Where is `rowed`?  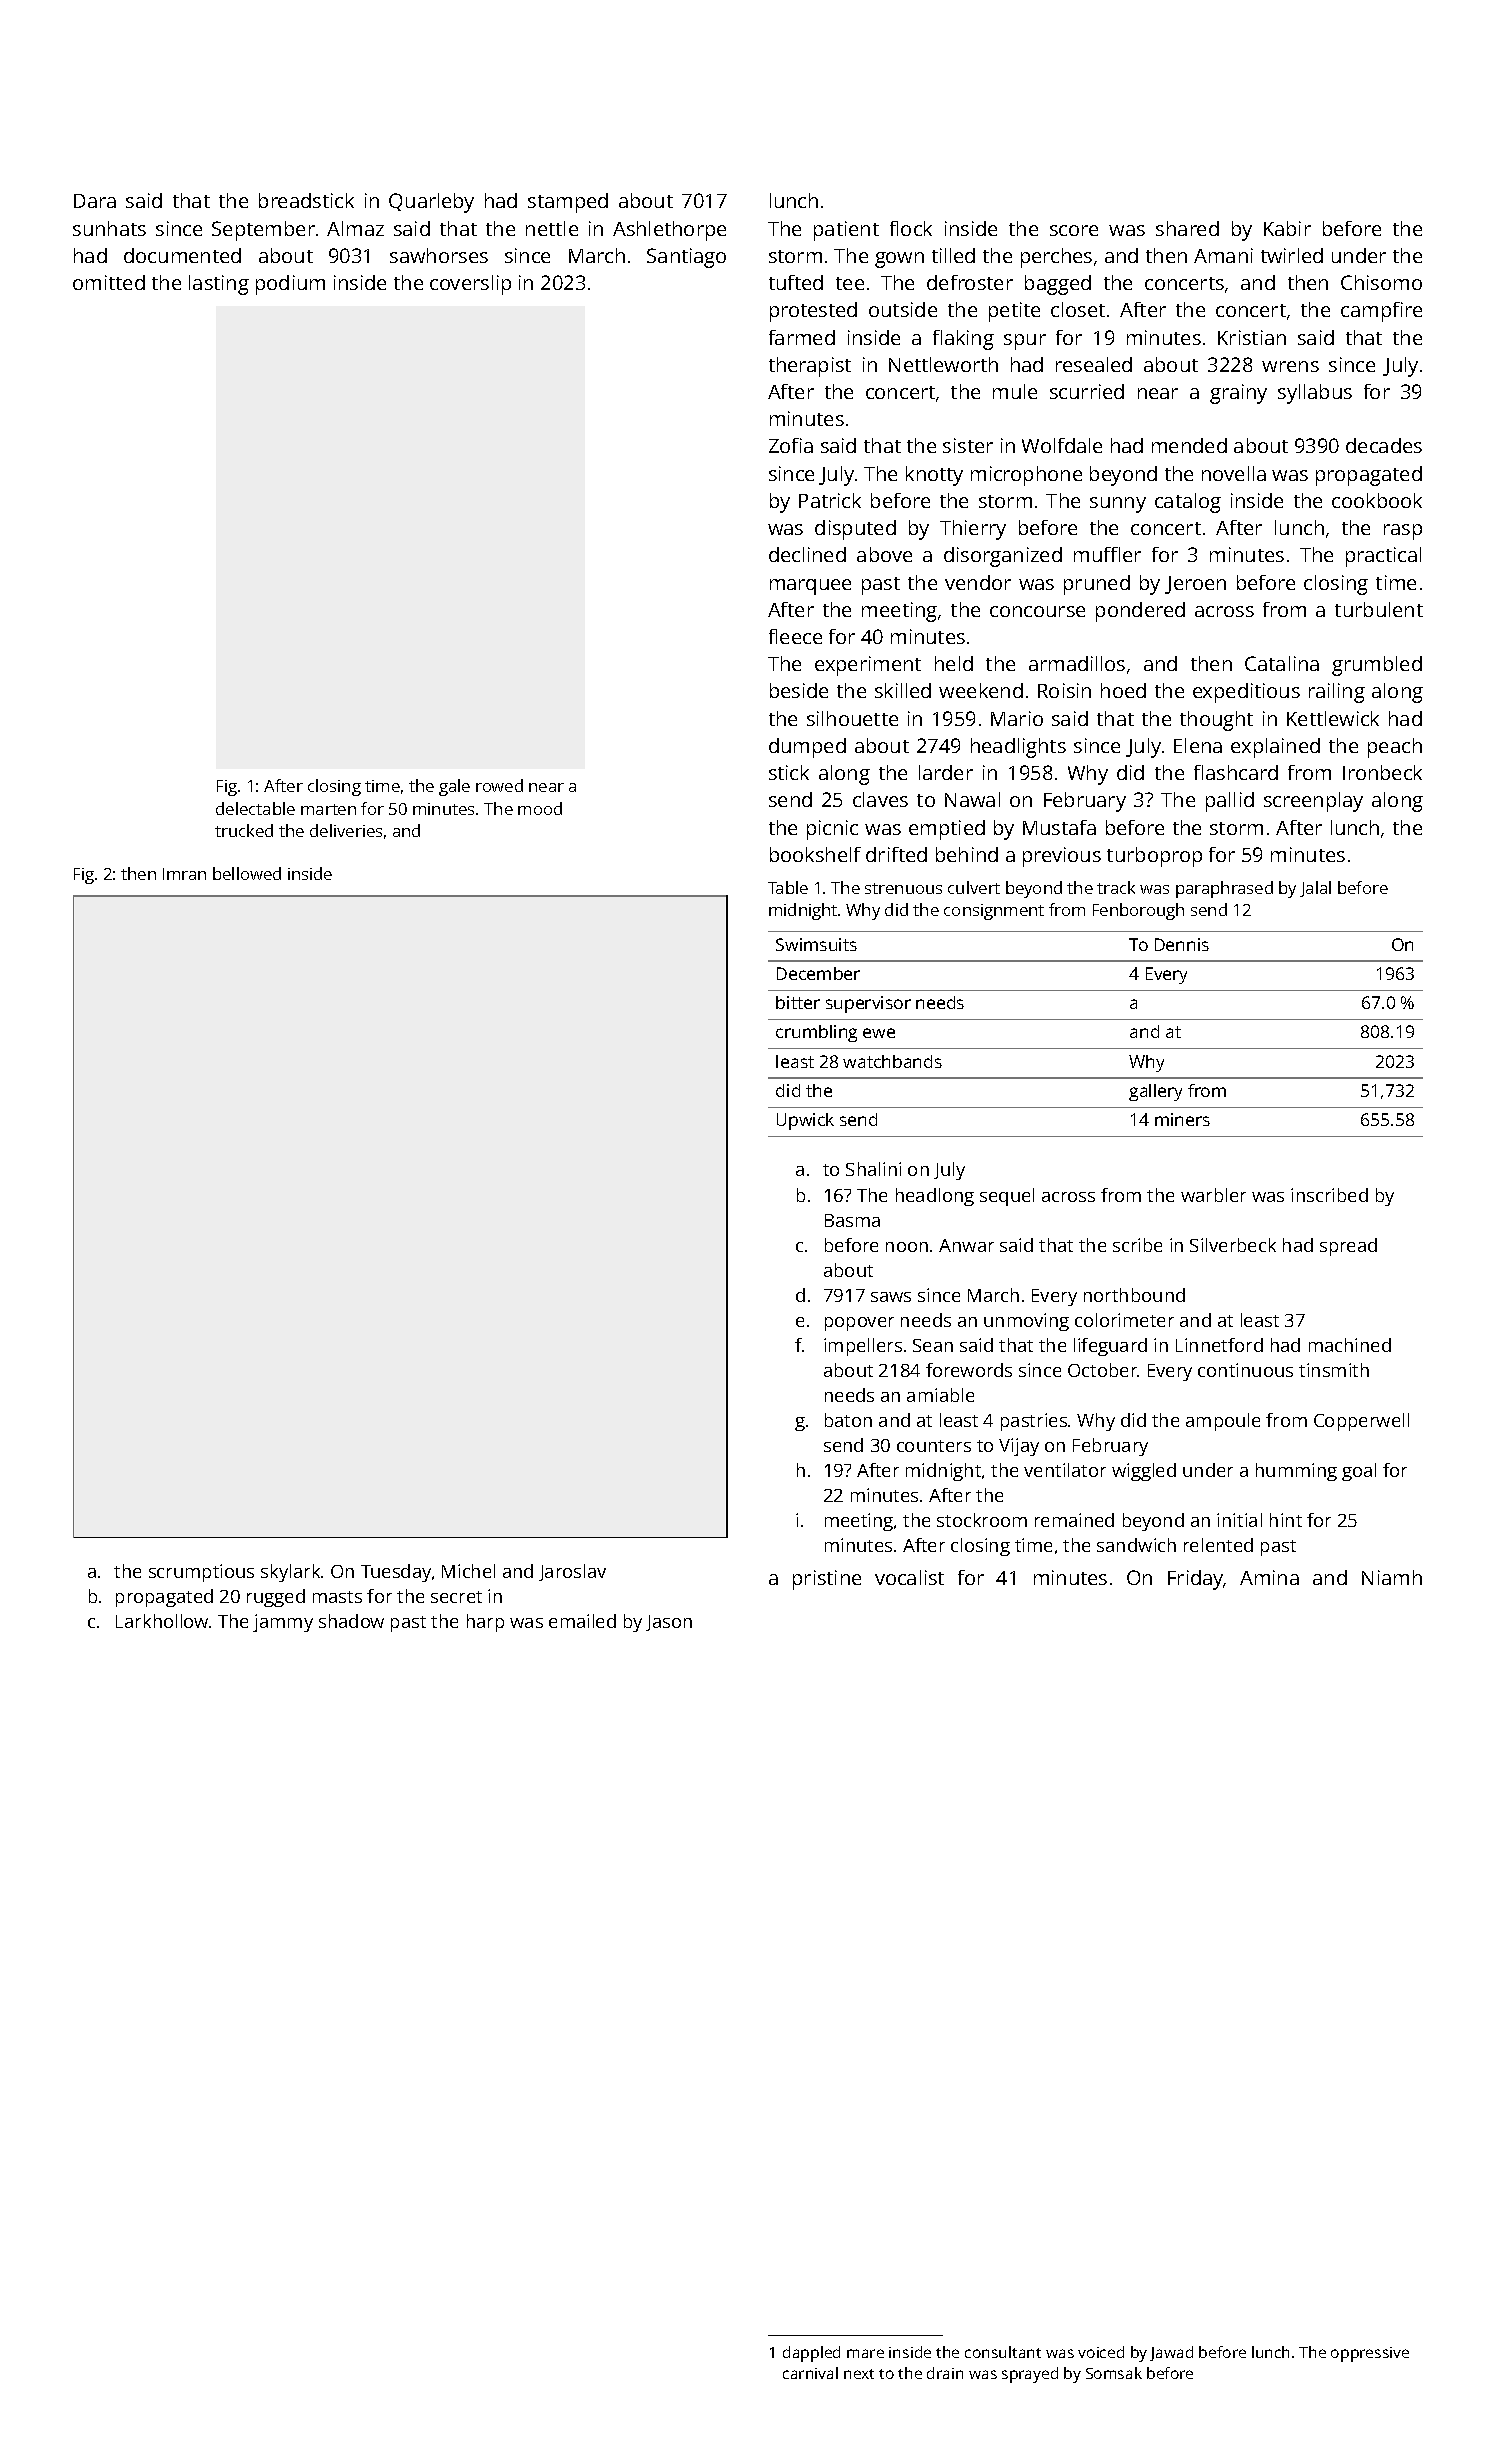
rowed is located at coordinates (499, 785).
